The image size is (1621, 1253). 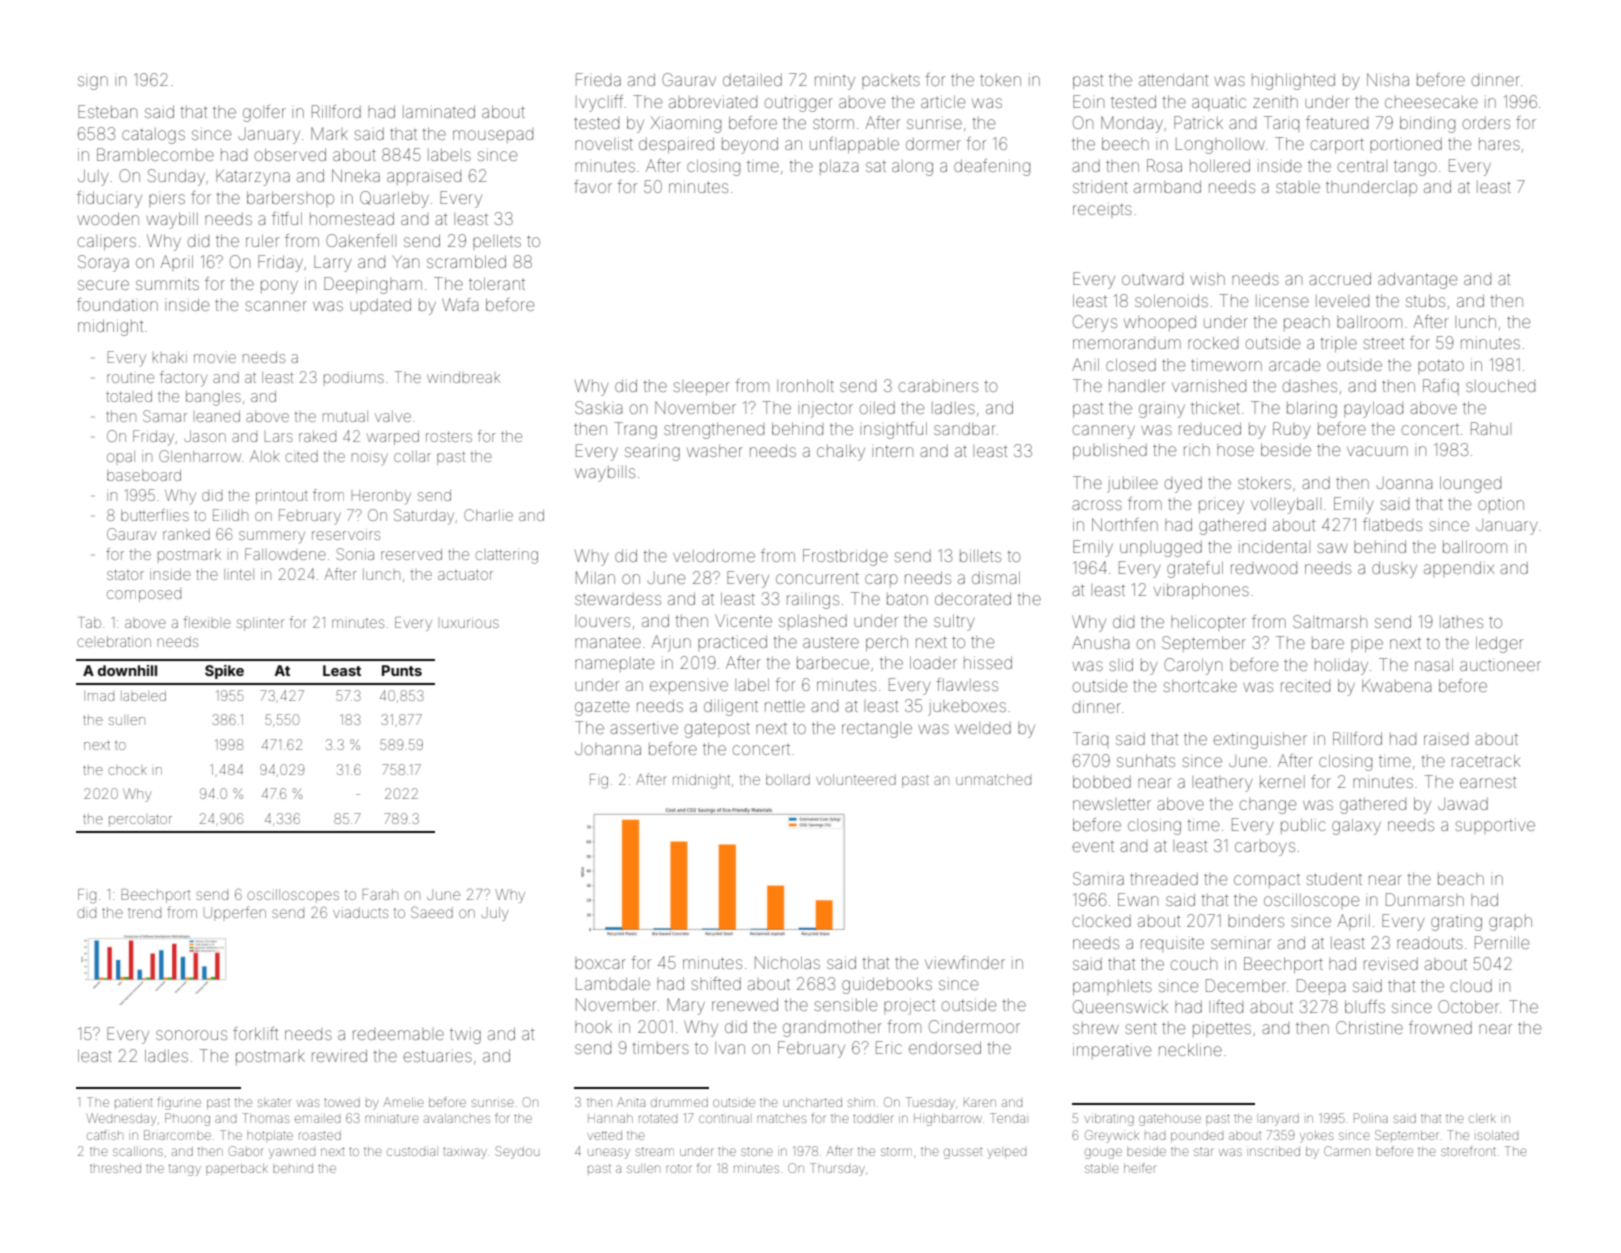 I want to click on bollard, so click(x=788, y=779).
